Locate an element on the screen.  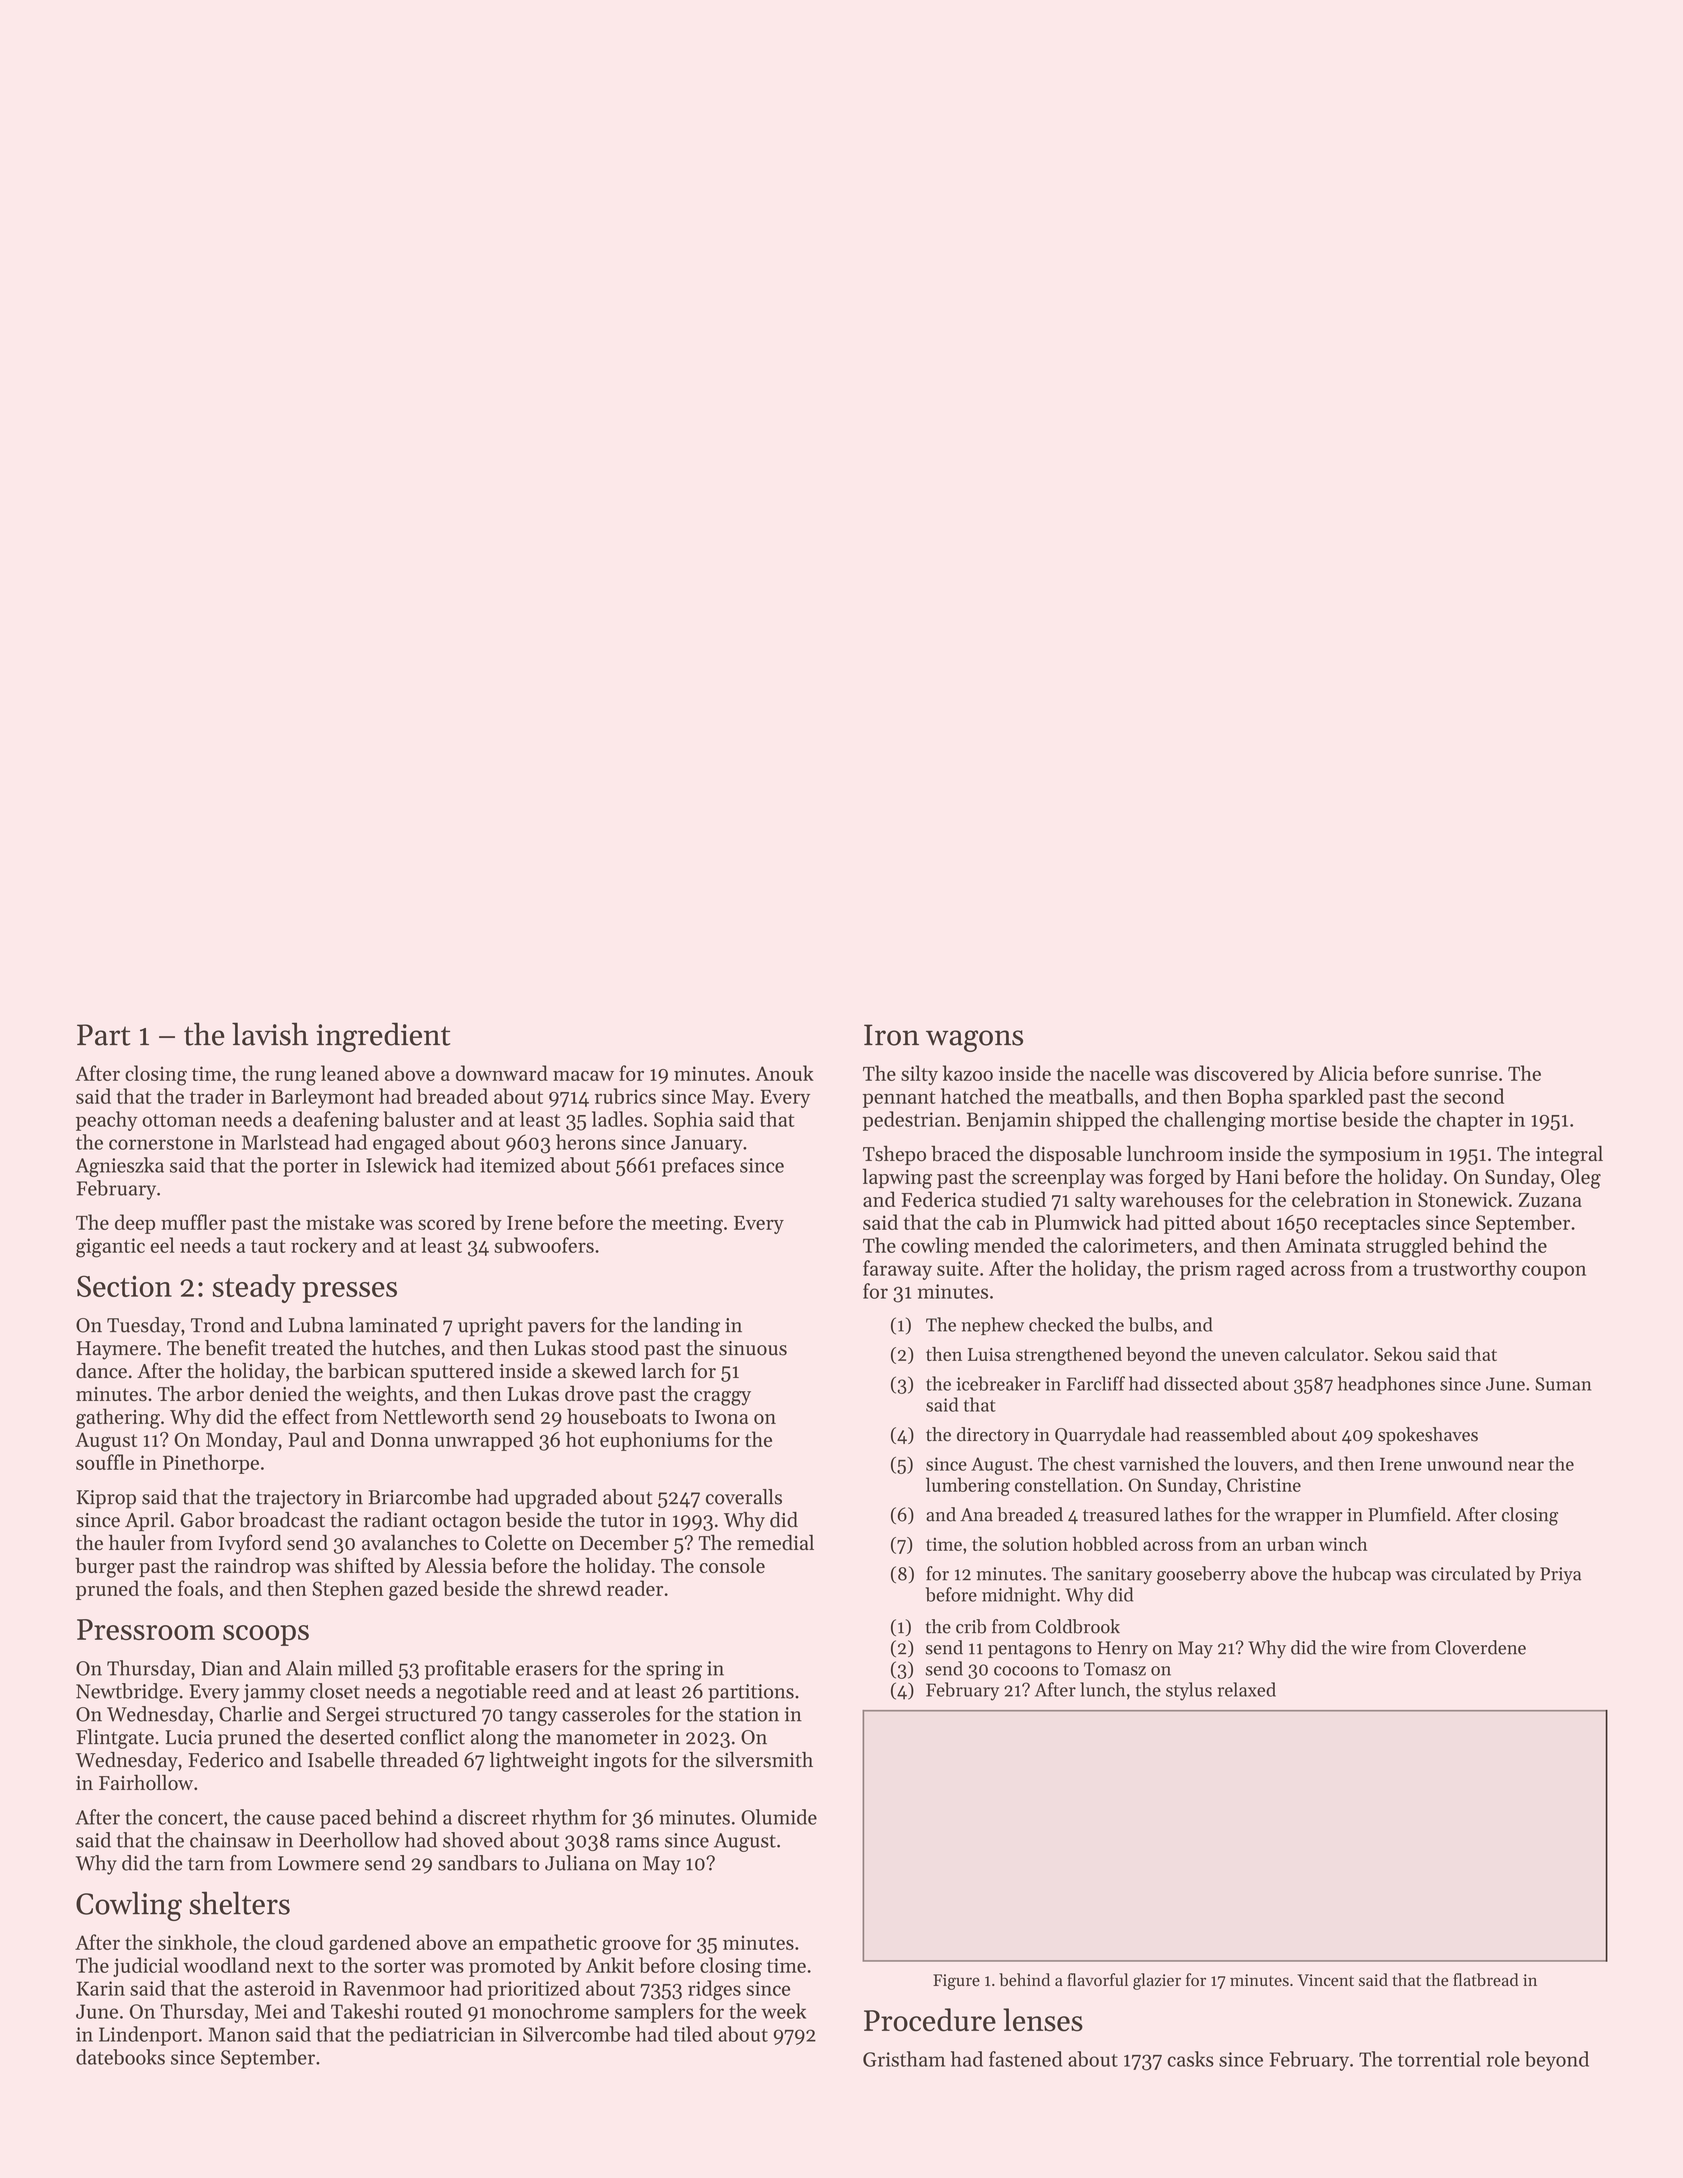
Gristham is located at coordinates (904, 2059).
